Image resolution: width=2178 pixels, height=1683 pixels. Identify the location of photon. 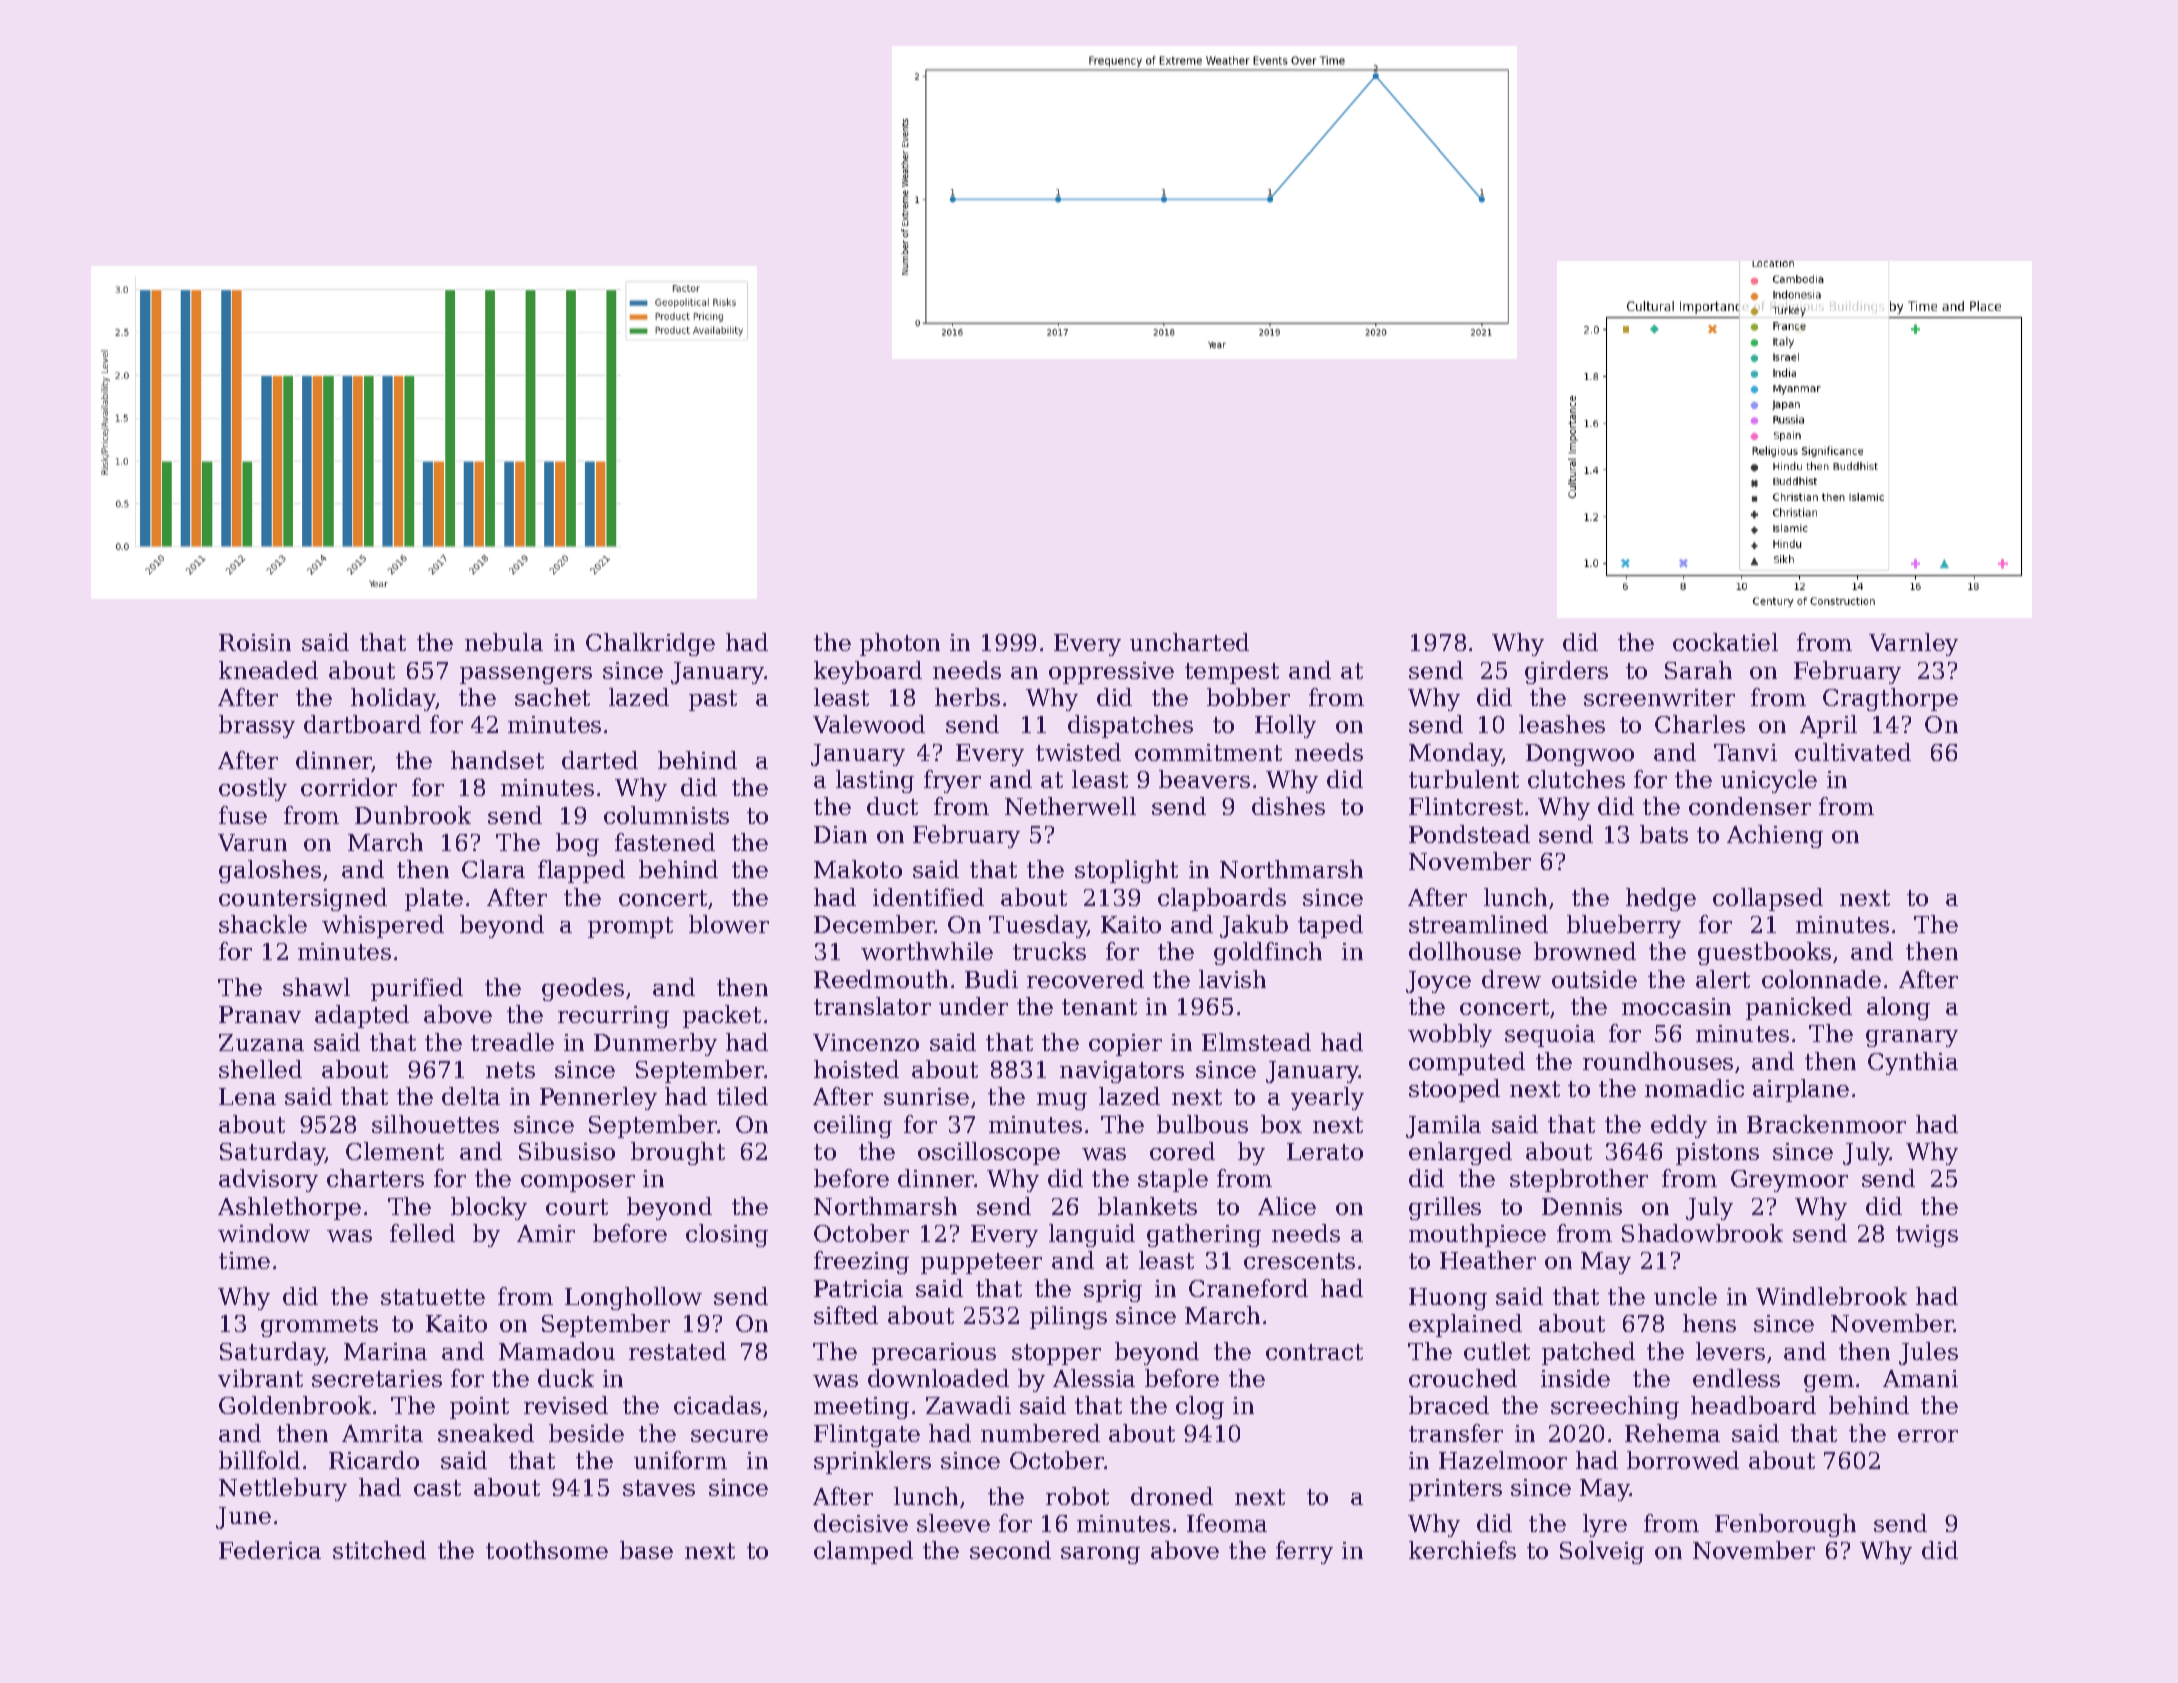
(900, 644).
